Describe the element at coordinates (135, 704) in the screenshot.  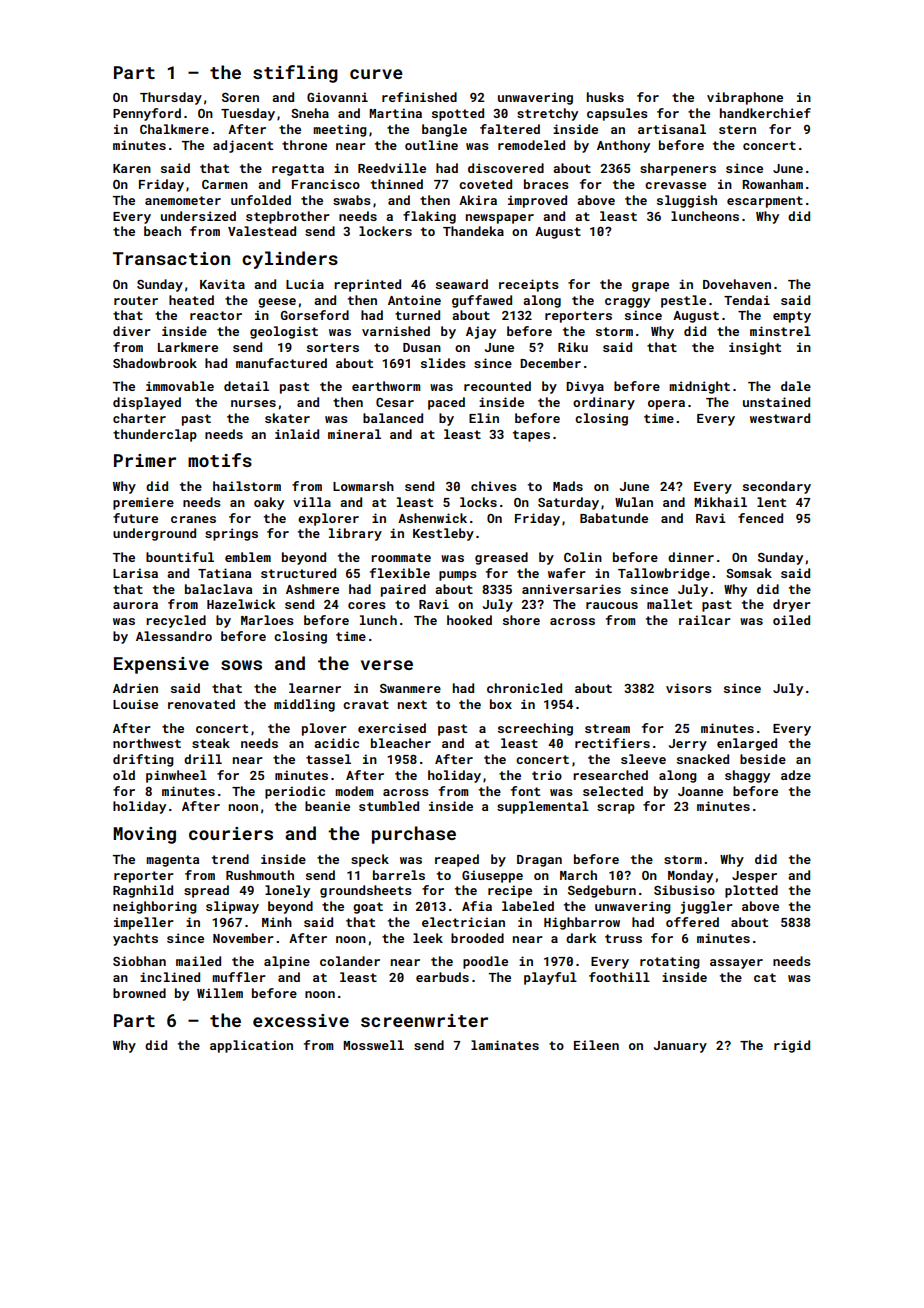
I see `Louise` at that location.
